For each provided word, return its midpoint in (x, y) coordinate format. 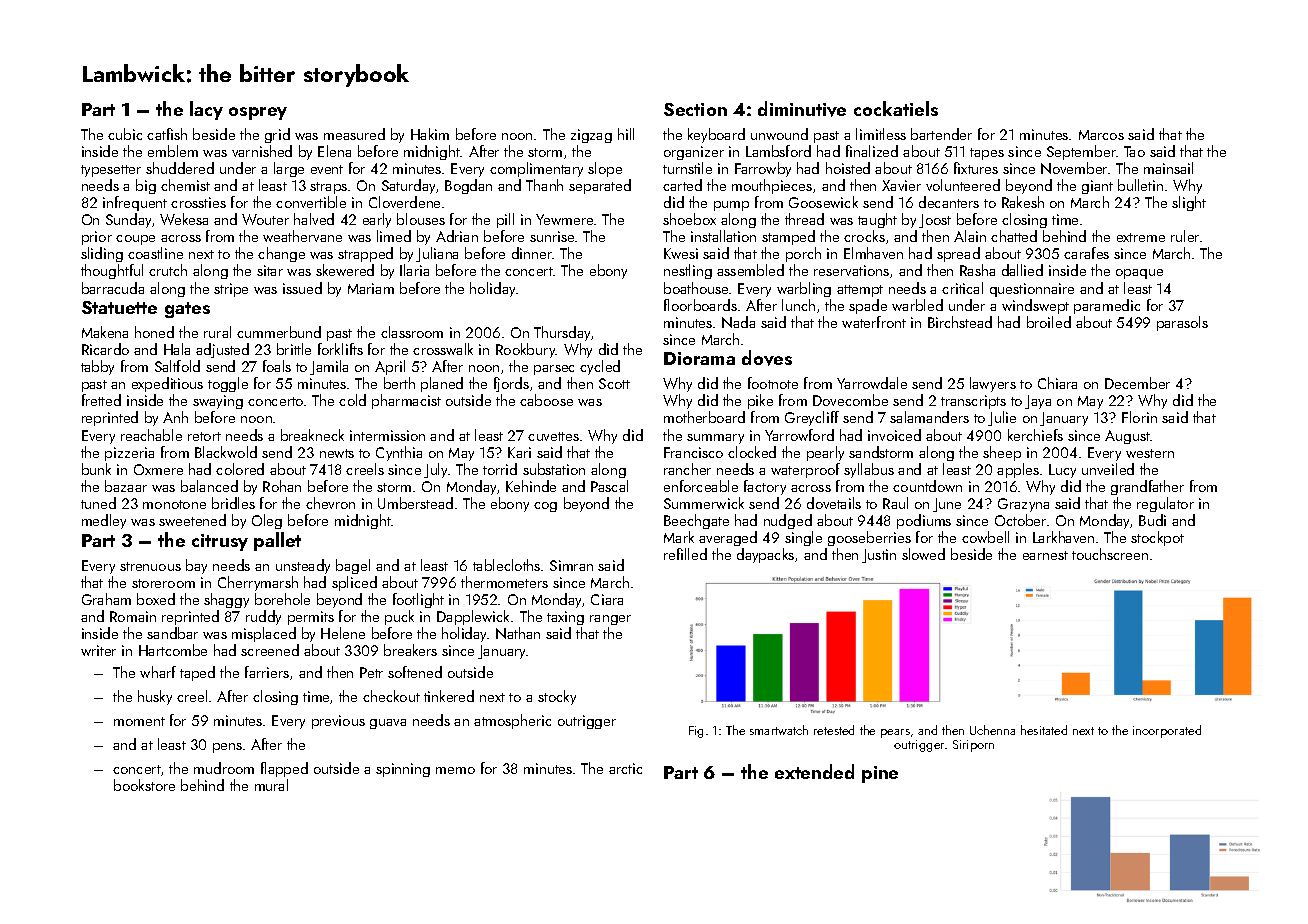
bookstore (144, 785)
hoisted (848, 168)
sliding (102, 254)
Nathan (518, 633)
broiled (1049, 322)
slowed (923, 554)
